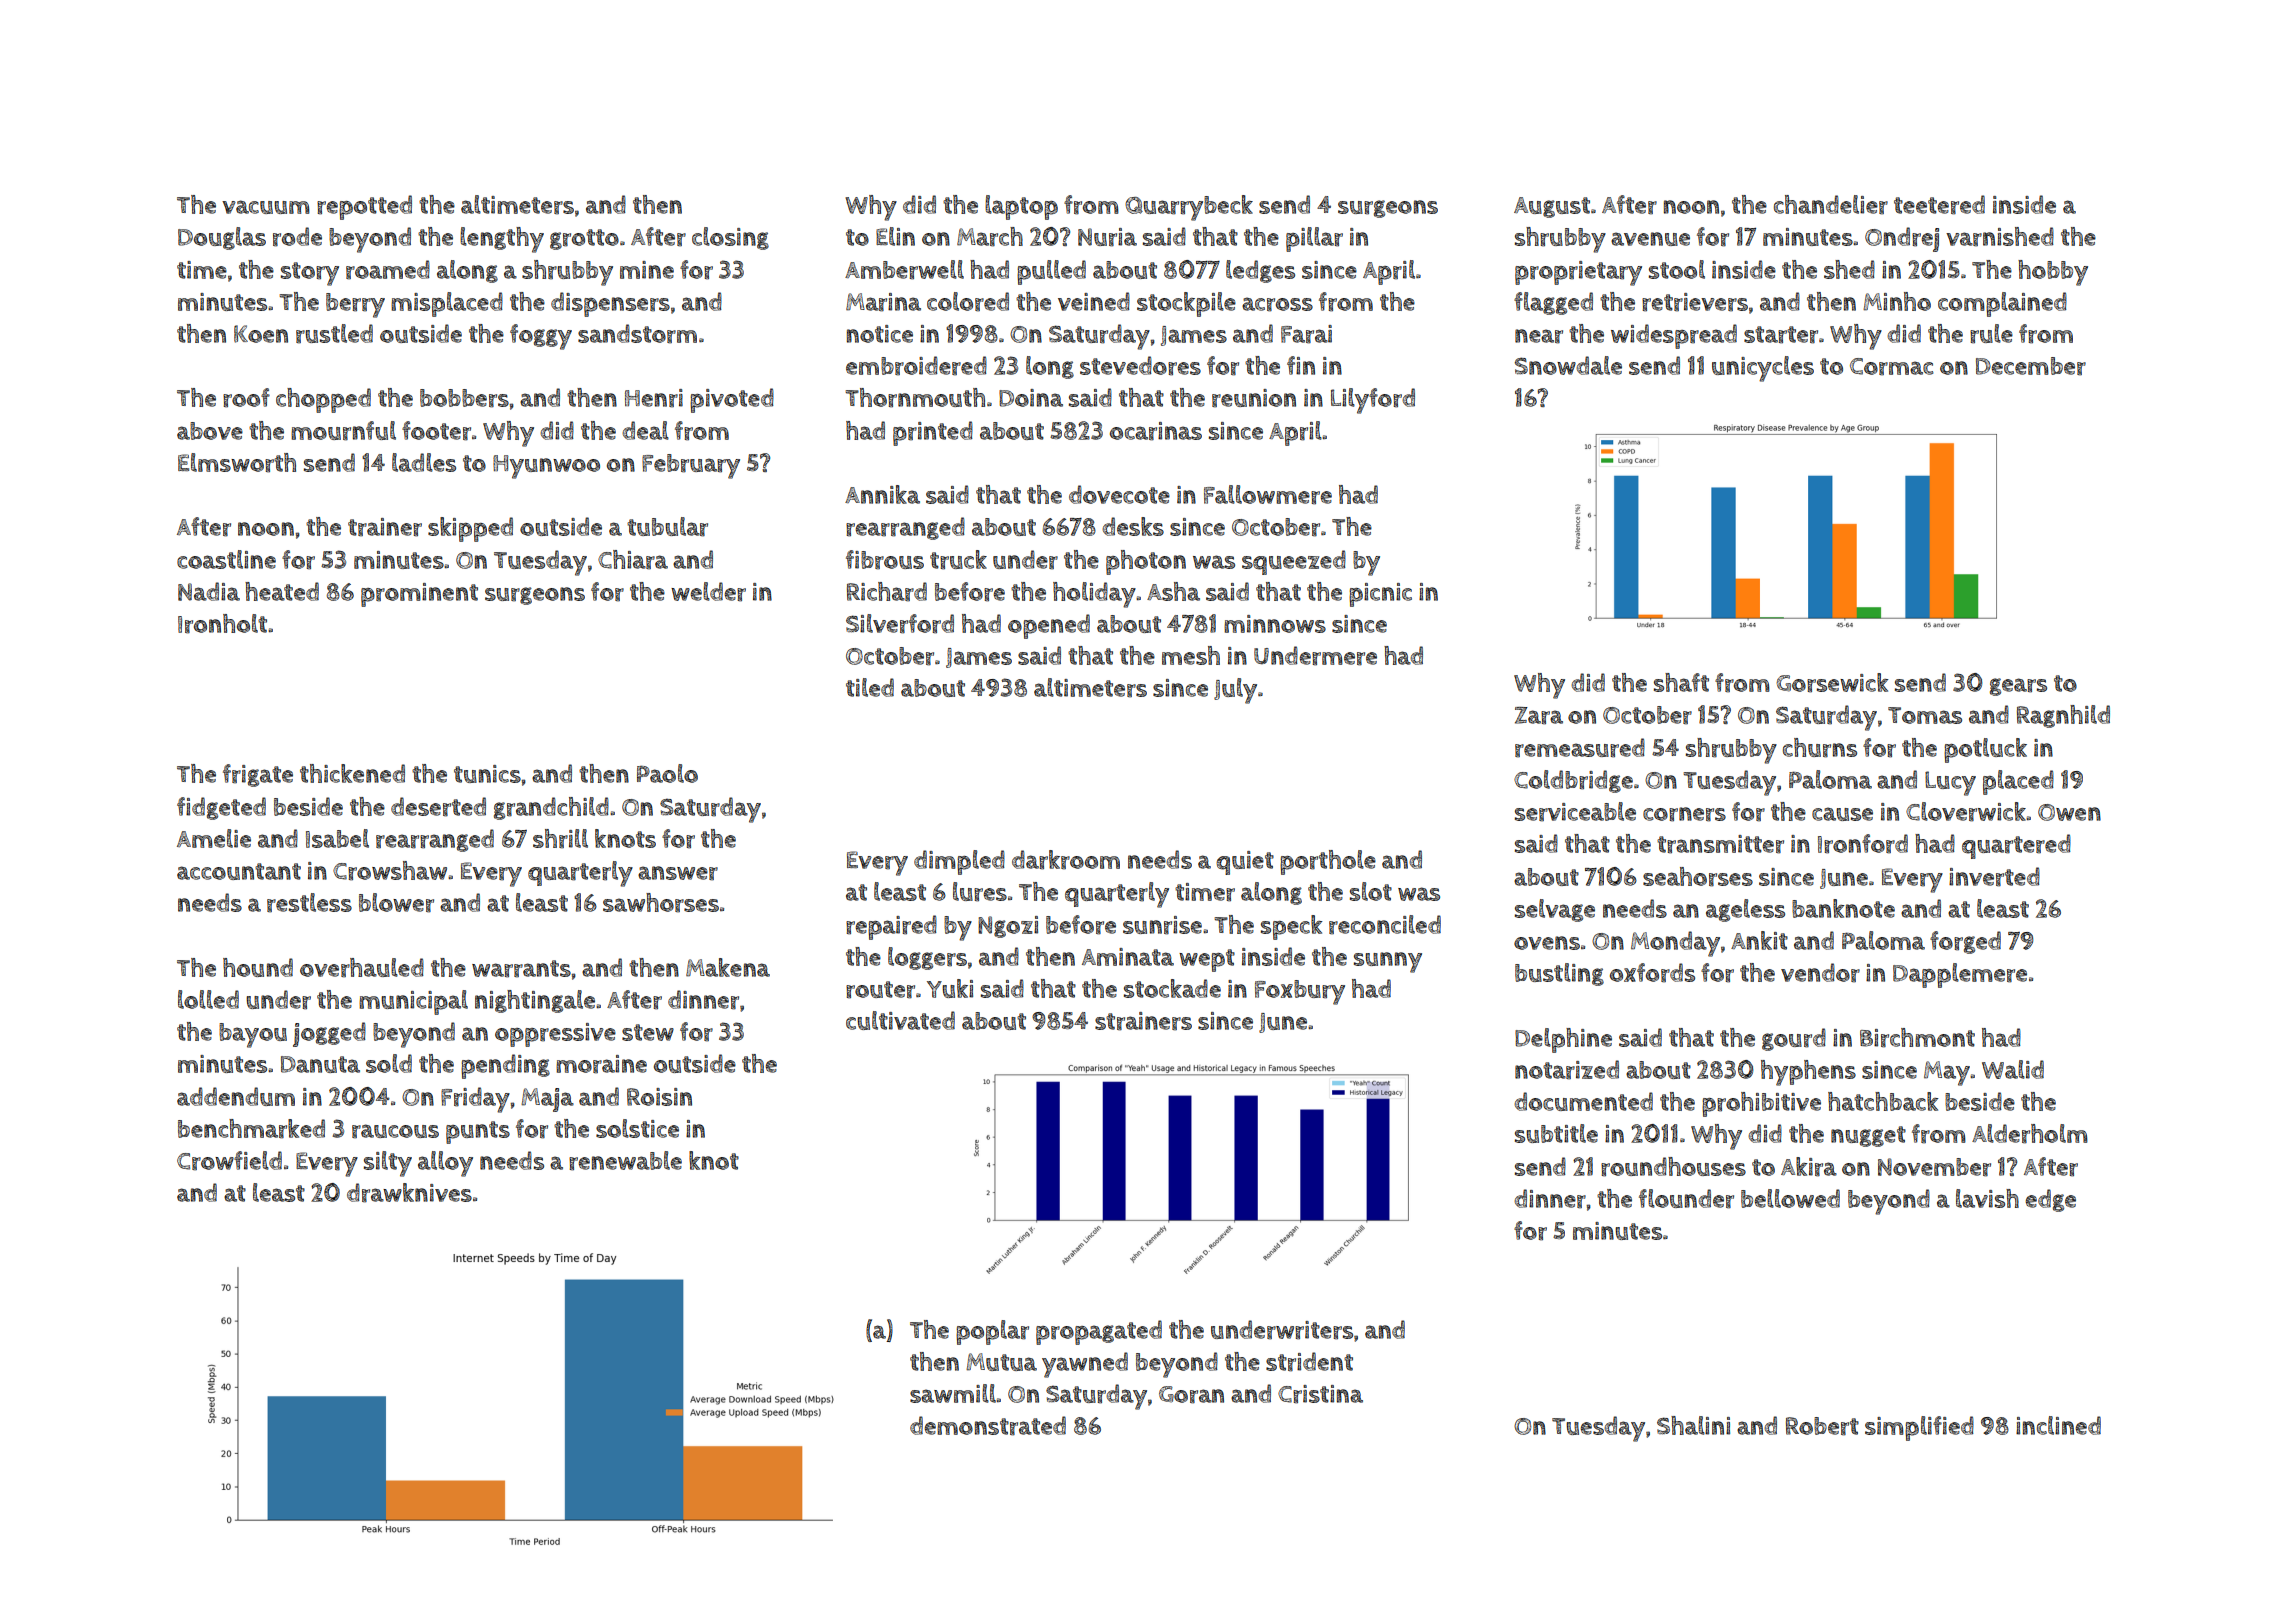  What do you see at coordinates (988, 1426) in the image?
I see `demonstrated` at bounding box center [988, 1426].
